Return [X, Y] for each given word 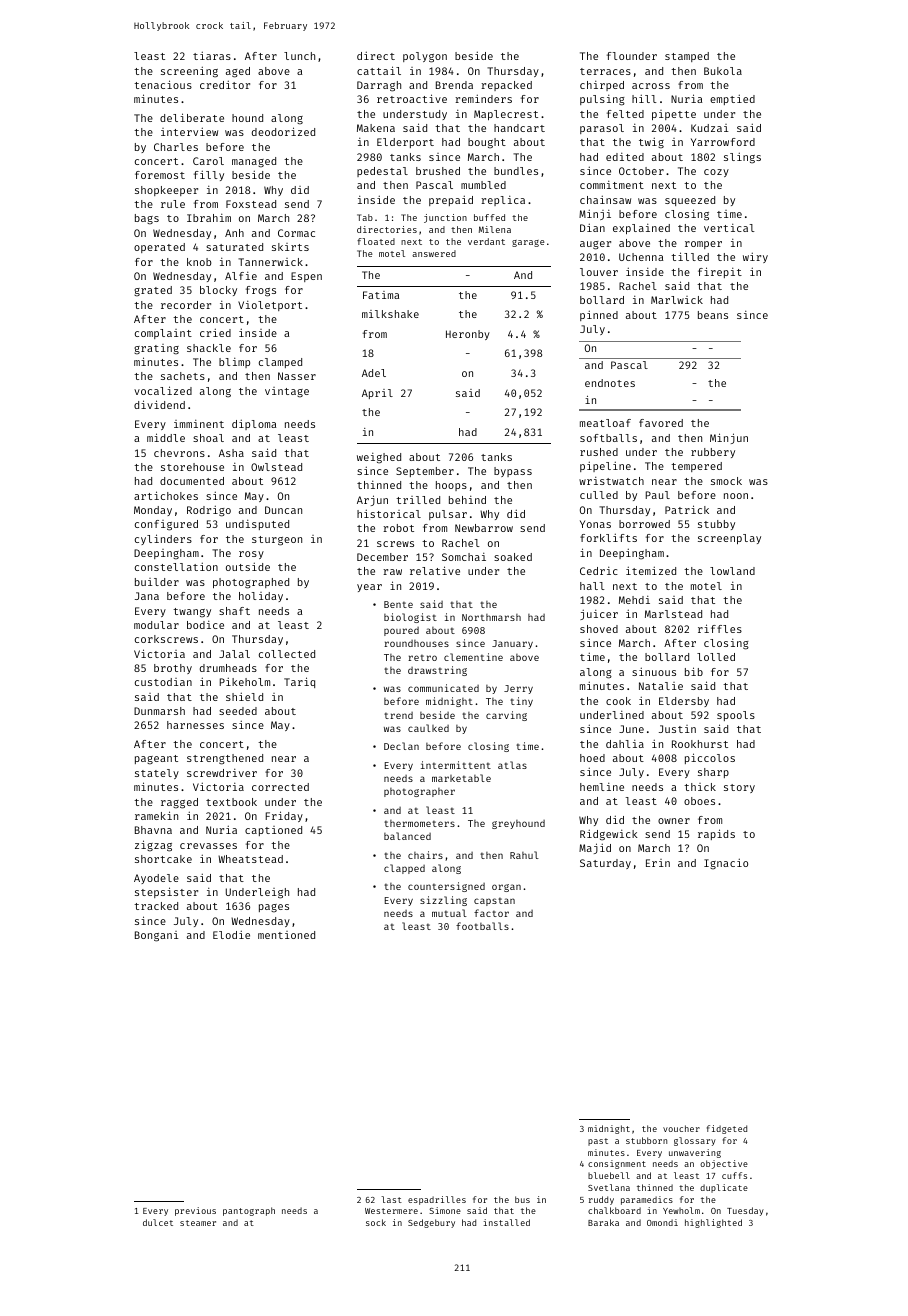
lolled [716, 657]
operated [159, 248]
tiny [521, 702]
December [382, 557]
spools [736, 716]
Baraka [603, 1222]
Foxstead [251, 204]
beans [713, 315]
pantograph [249, 1211]
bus [522, 1199]
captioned [273, 831]
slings [742, 158]
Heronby [468, 335]
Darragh [379, 86]
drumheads [228, 668]
